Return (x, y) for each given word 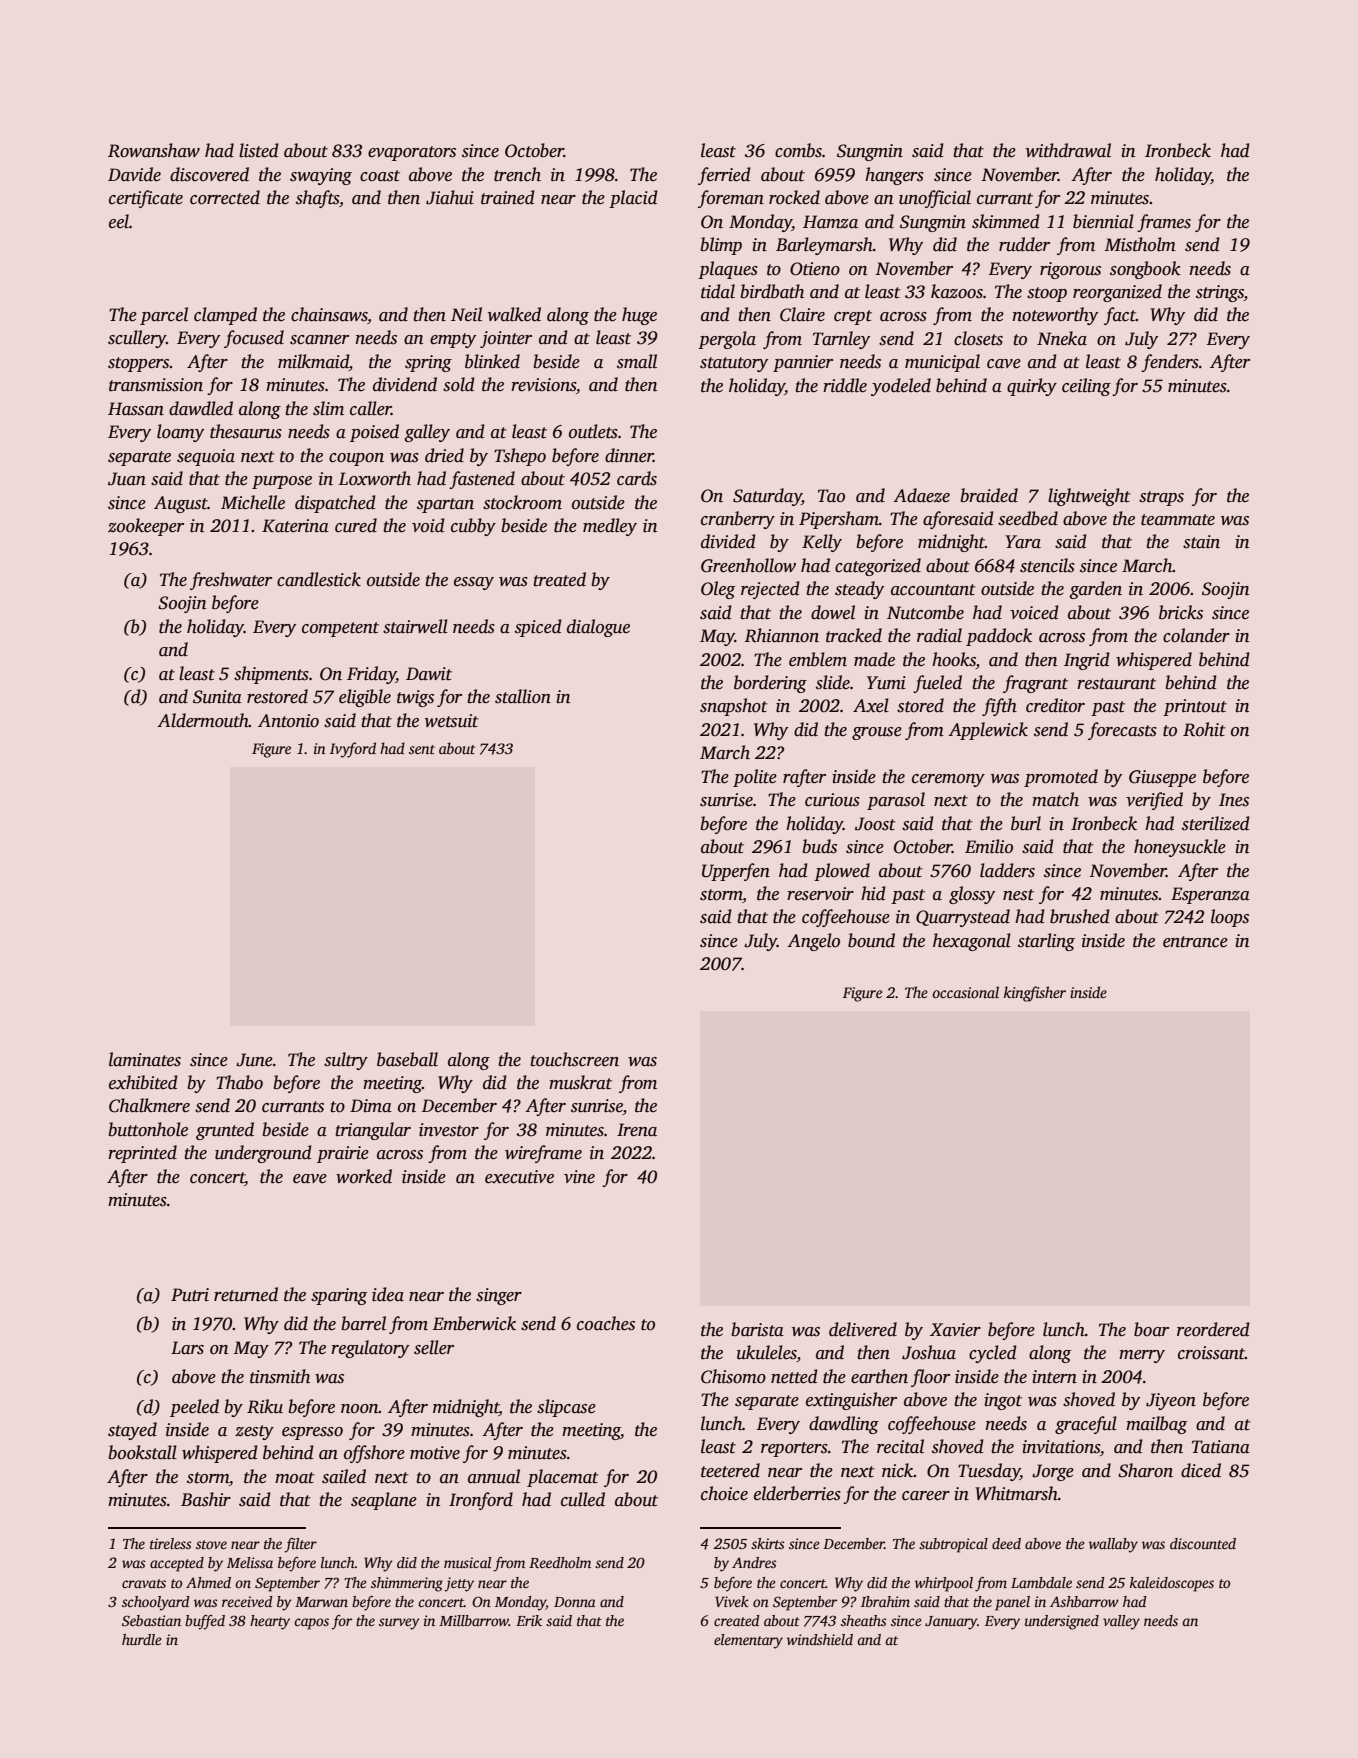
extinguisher (851, 1401)
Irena (637, 1130)
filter (300, 1545)
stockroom (522, 502)
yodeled (901, 387)
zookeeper (146, 527)
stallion (523, 696)
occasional (965, 992)
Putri (190, 1295)
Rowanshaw (154, 150)
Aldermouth (203, 720)
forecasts (1122, 731)
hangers (894, 176)
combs (798, 150)
